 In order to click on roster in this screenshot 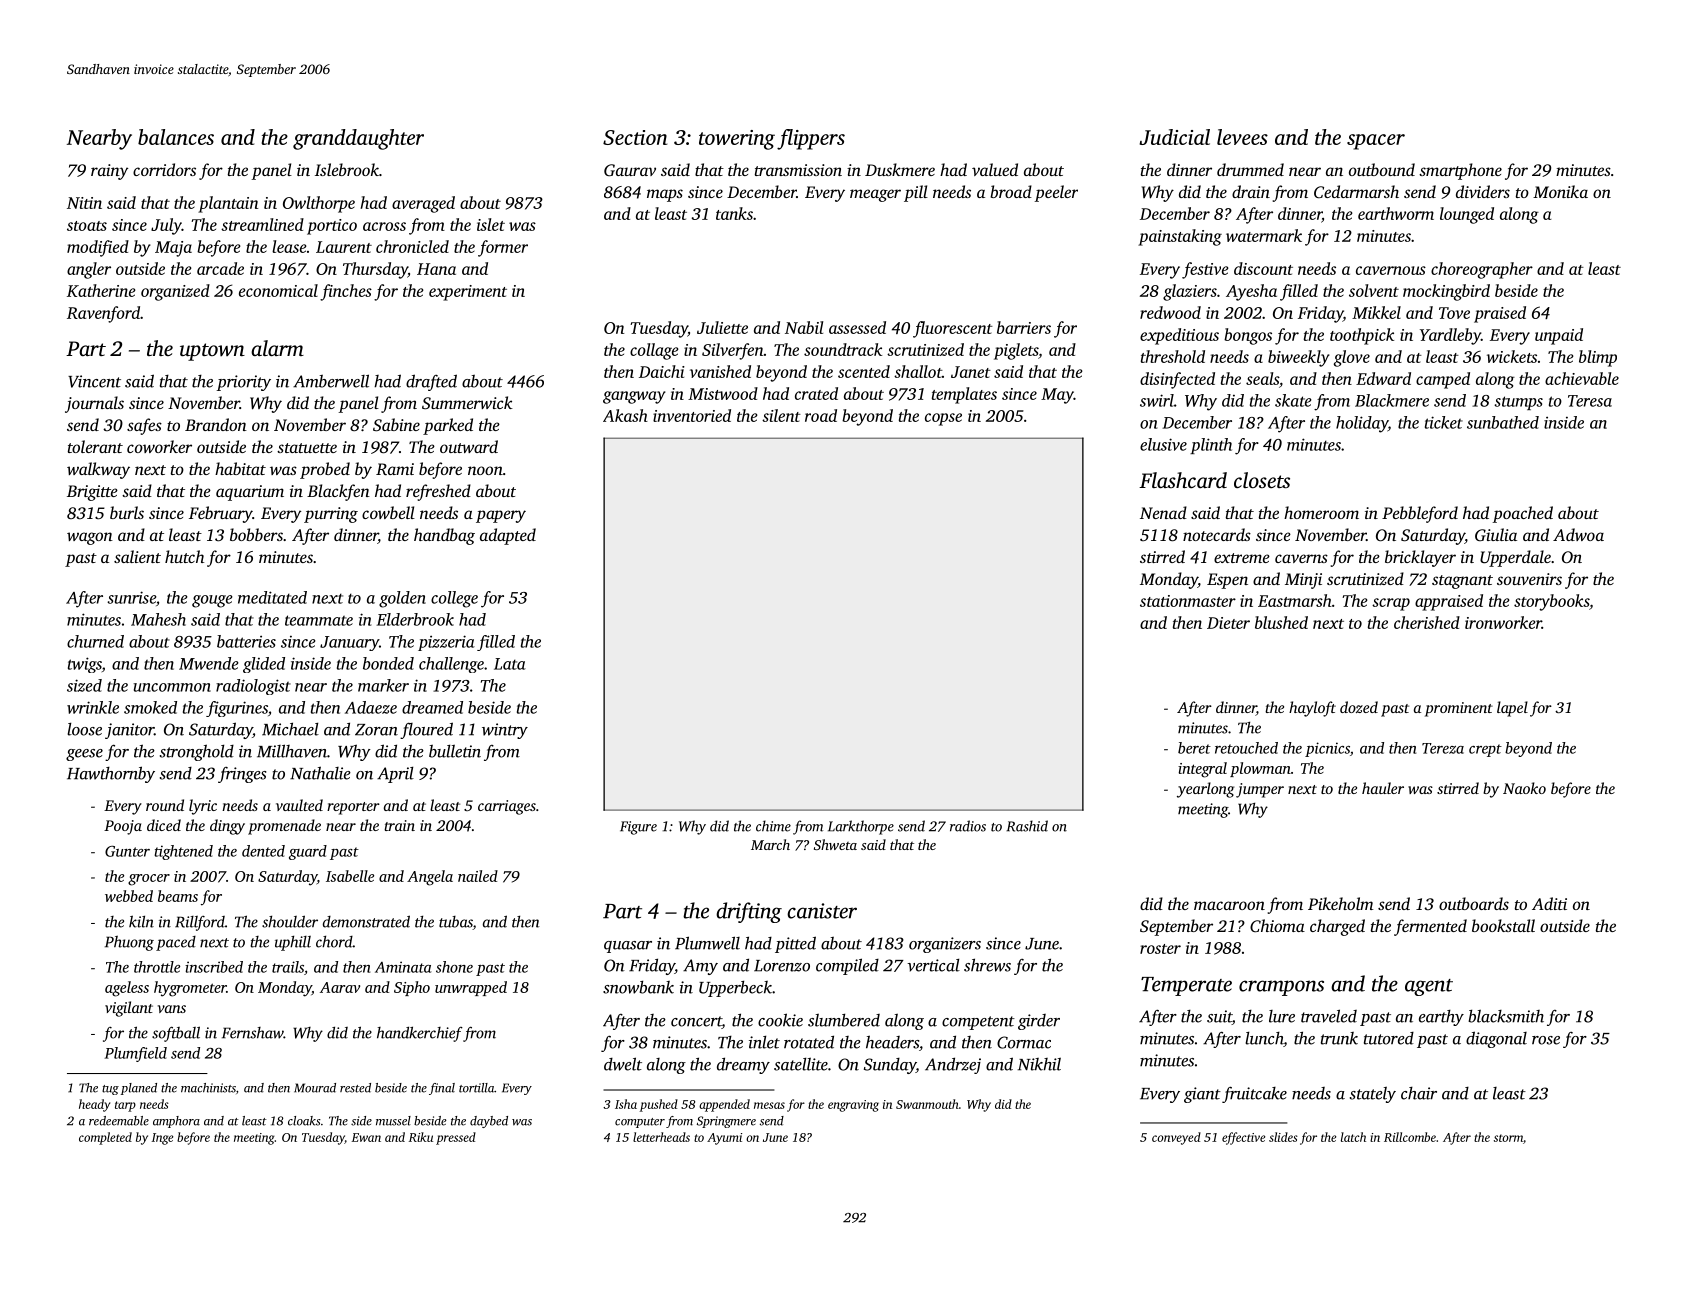, I will do `click(1160, 949)`.
